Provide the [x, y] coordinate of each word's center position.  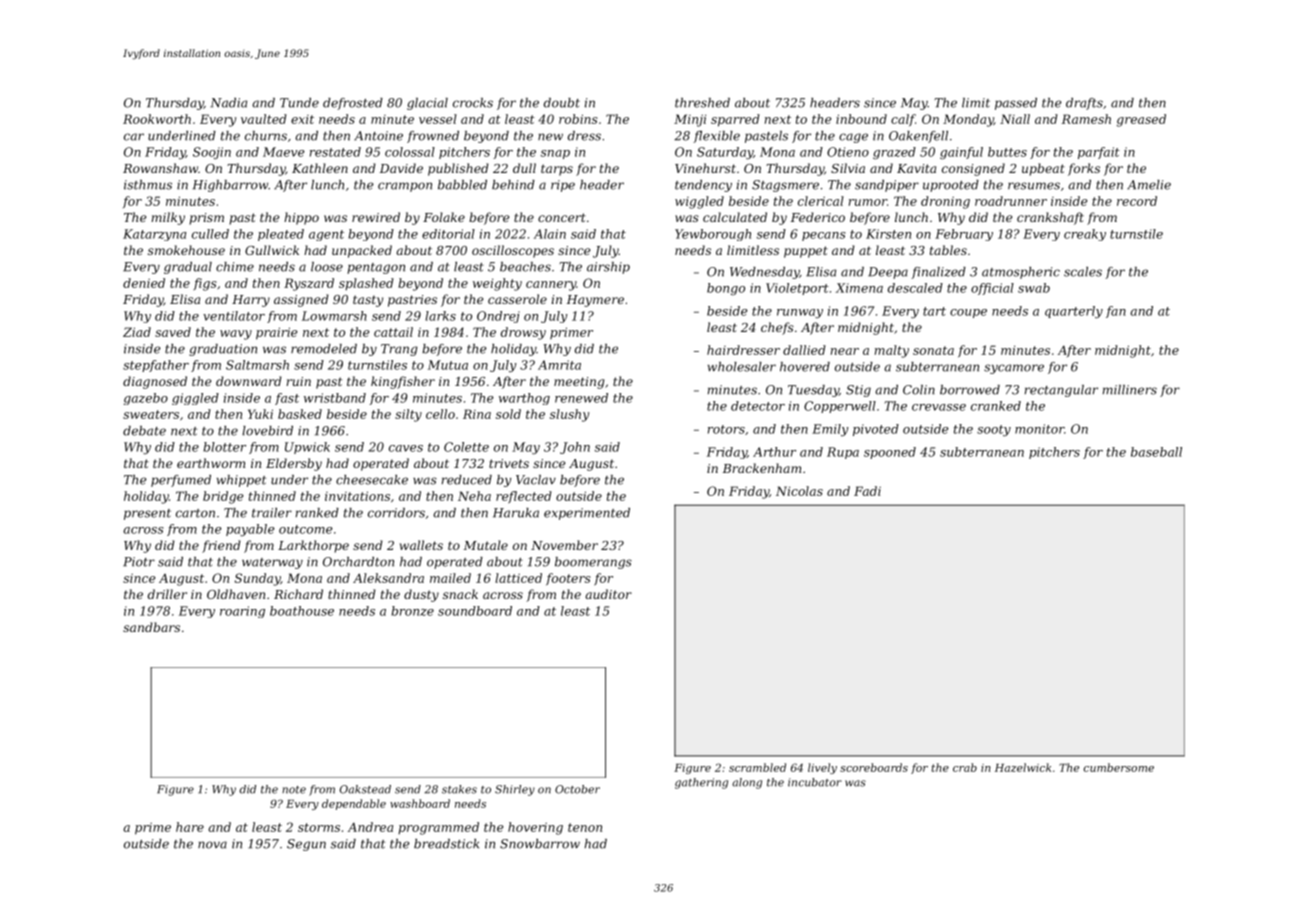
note [294, 790]
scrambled [757, 767]
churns [266, 136]
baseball [1156, 452]
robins [578, 119]
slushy [569, 415]
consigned [973, 169]
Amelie [1149, 185]
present [147, 514]
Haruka [516, 513]
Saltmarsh [257, 365]
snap [555, 154]
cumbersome [1118, 767]
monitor [1039, 429]
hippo [301, 218]
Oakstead [365, 789]
